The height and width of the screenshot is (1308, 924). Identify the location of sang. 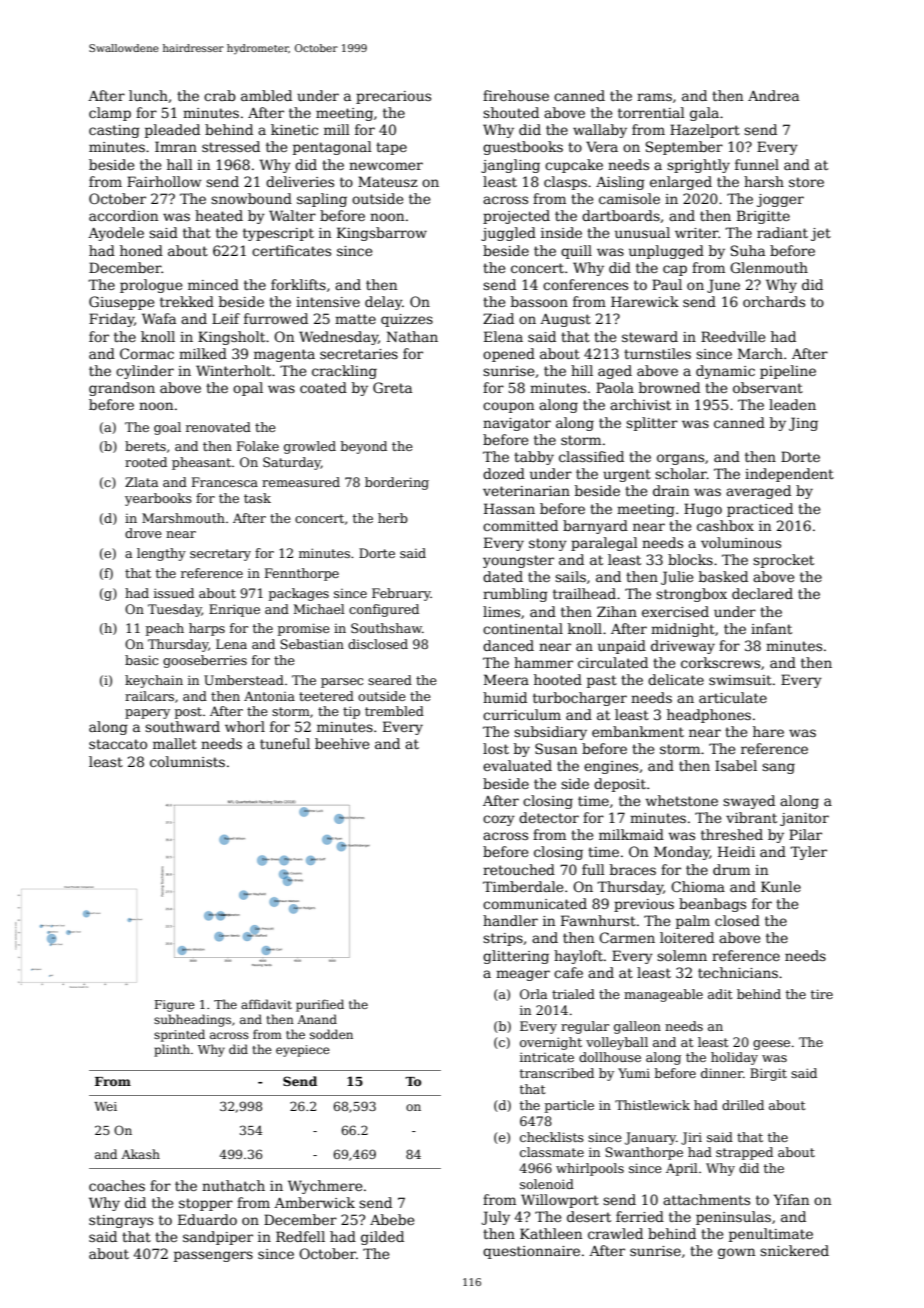
(778, 768).
